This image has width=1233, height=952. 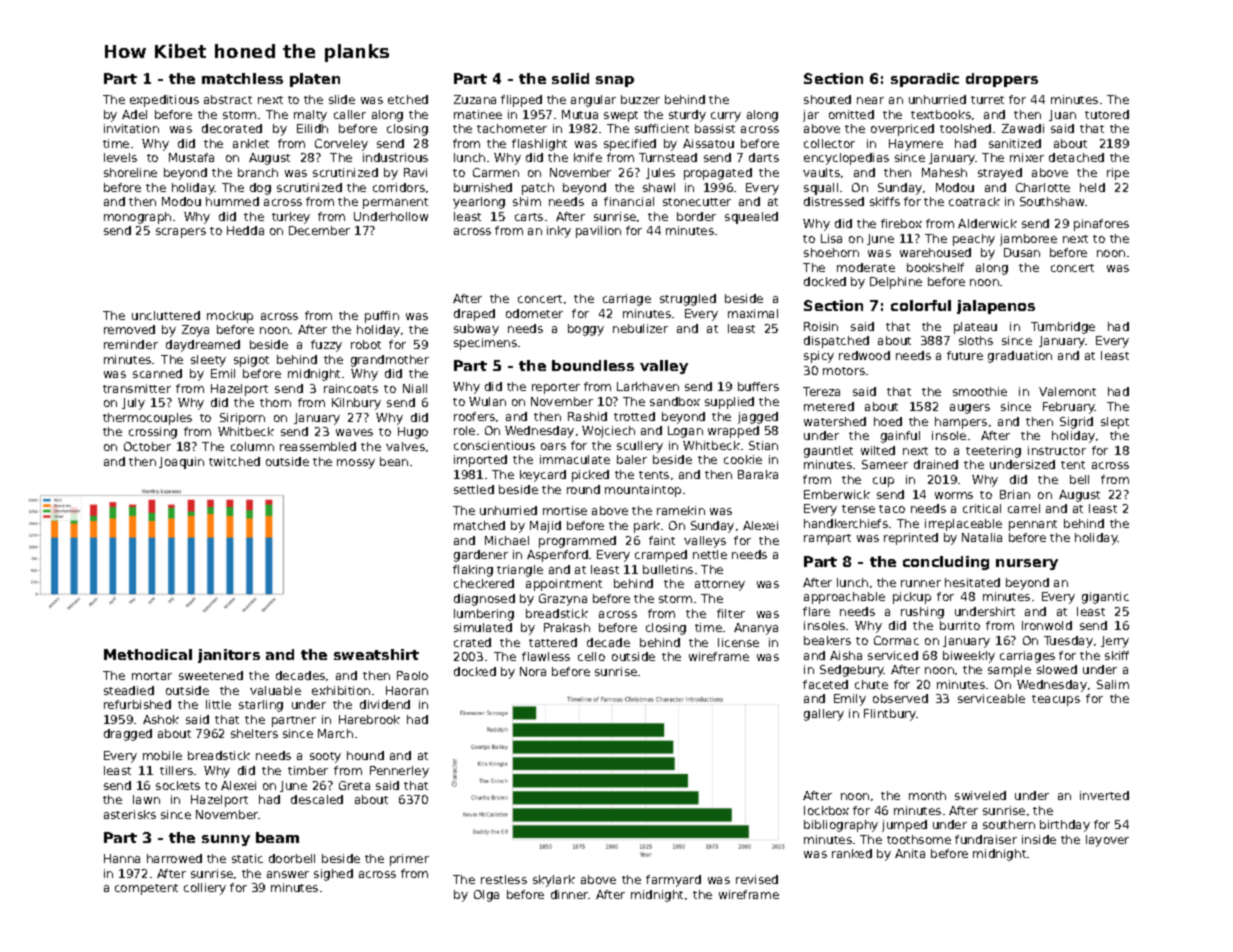 I want to click on dragged, so click(x=128, y=735).
